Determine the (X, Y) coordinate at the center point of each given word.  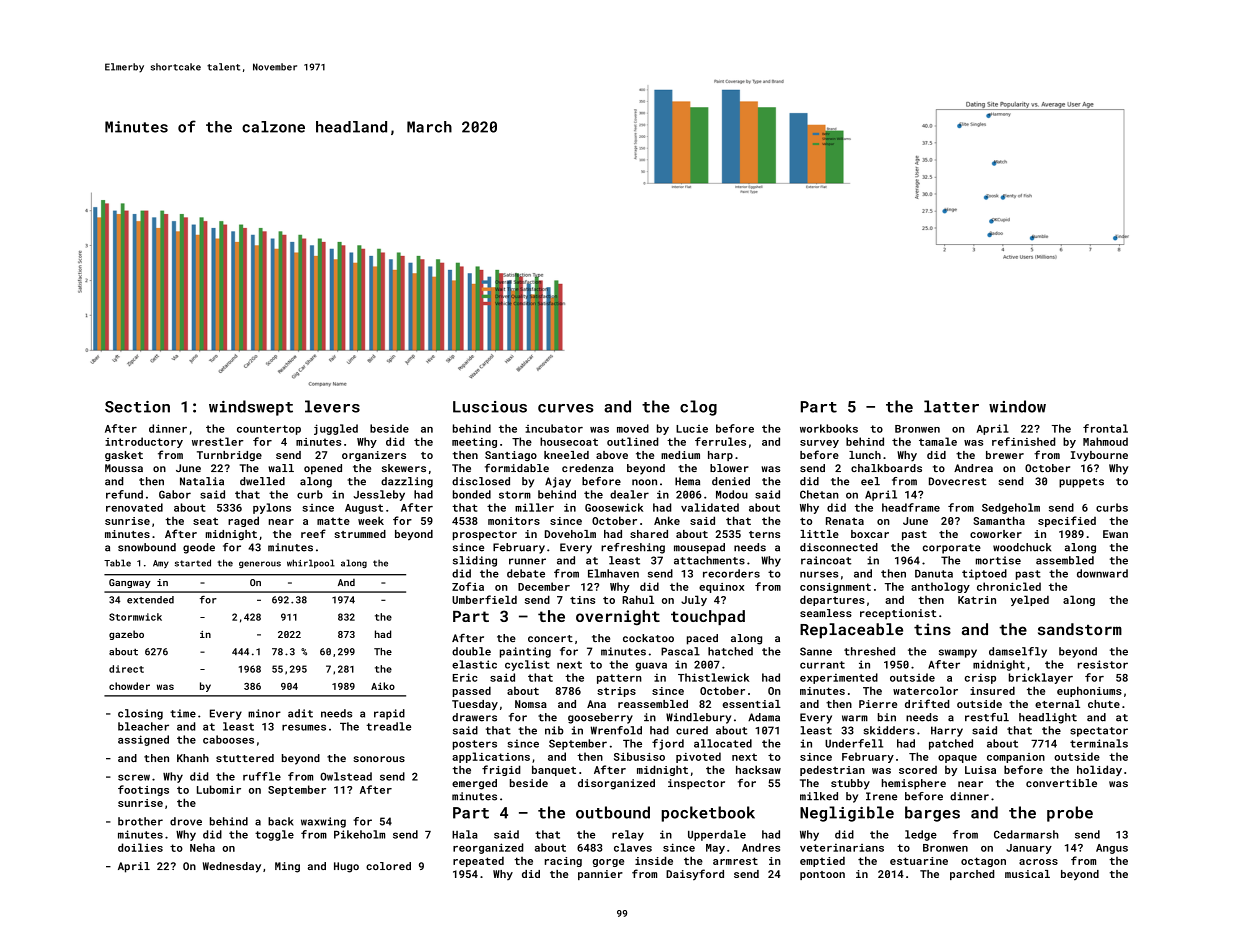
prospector (485, 535)
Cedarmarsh (1026, 834)
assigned (143, 740)
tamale (938, 441)
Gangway (130, 583)
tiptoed (984, 574)
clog (698, 408)
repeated (478, 861)
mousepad (699, 548)
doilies (140, 847)
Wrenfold (616, 730)
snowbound (147, 547)
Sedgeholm (1011, 508)
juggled (336, 429)
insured (992, 690)
